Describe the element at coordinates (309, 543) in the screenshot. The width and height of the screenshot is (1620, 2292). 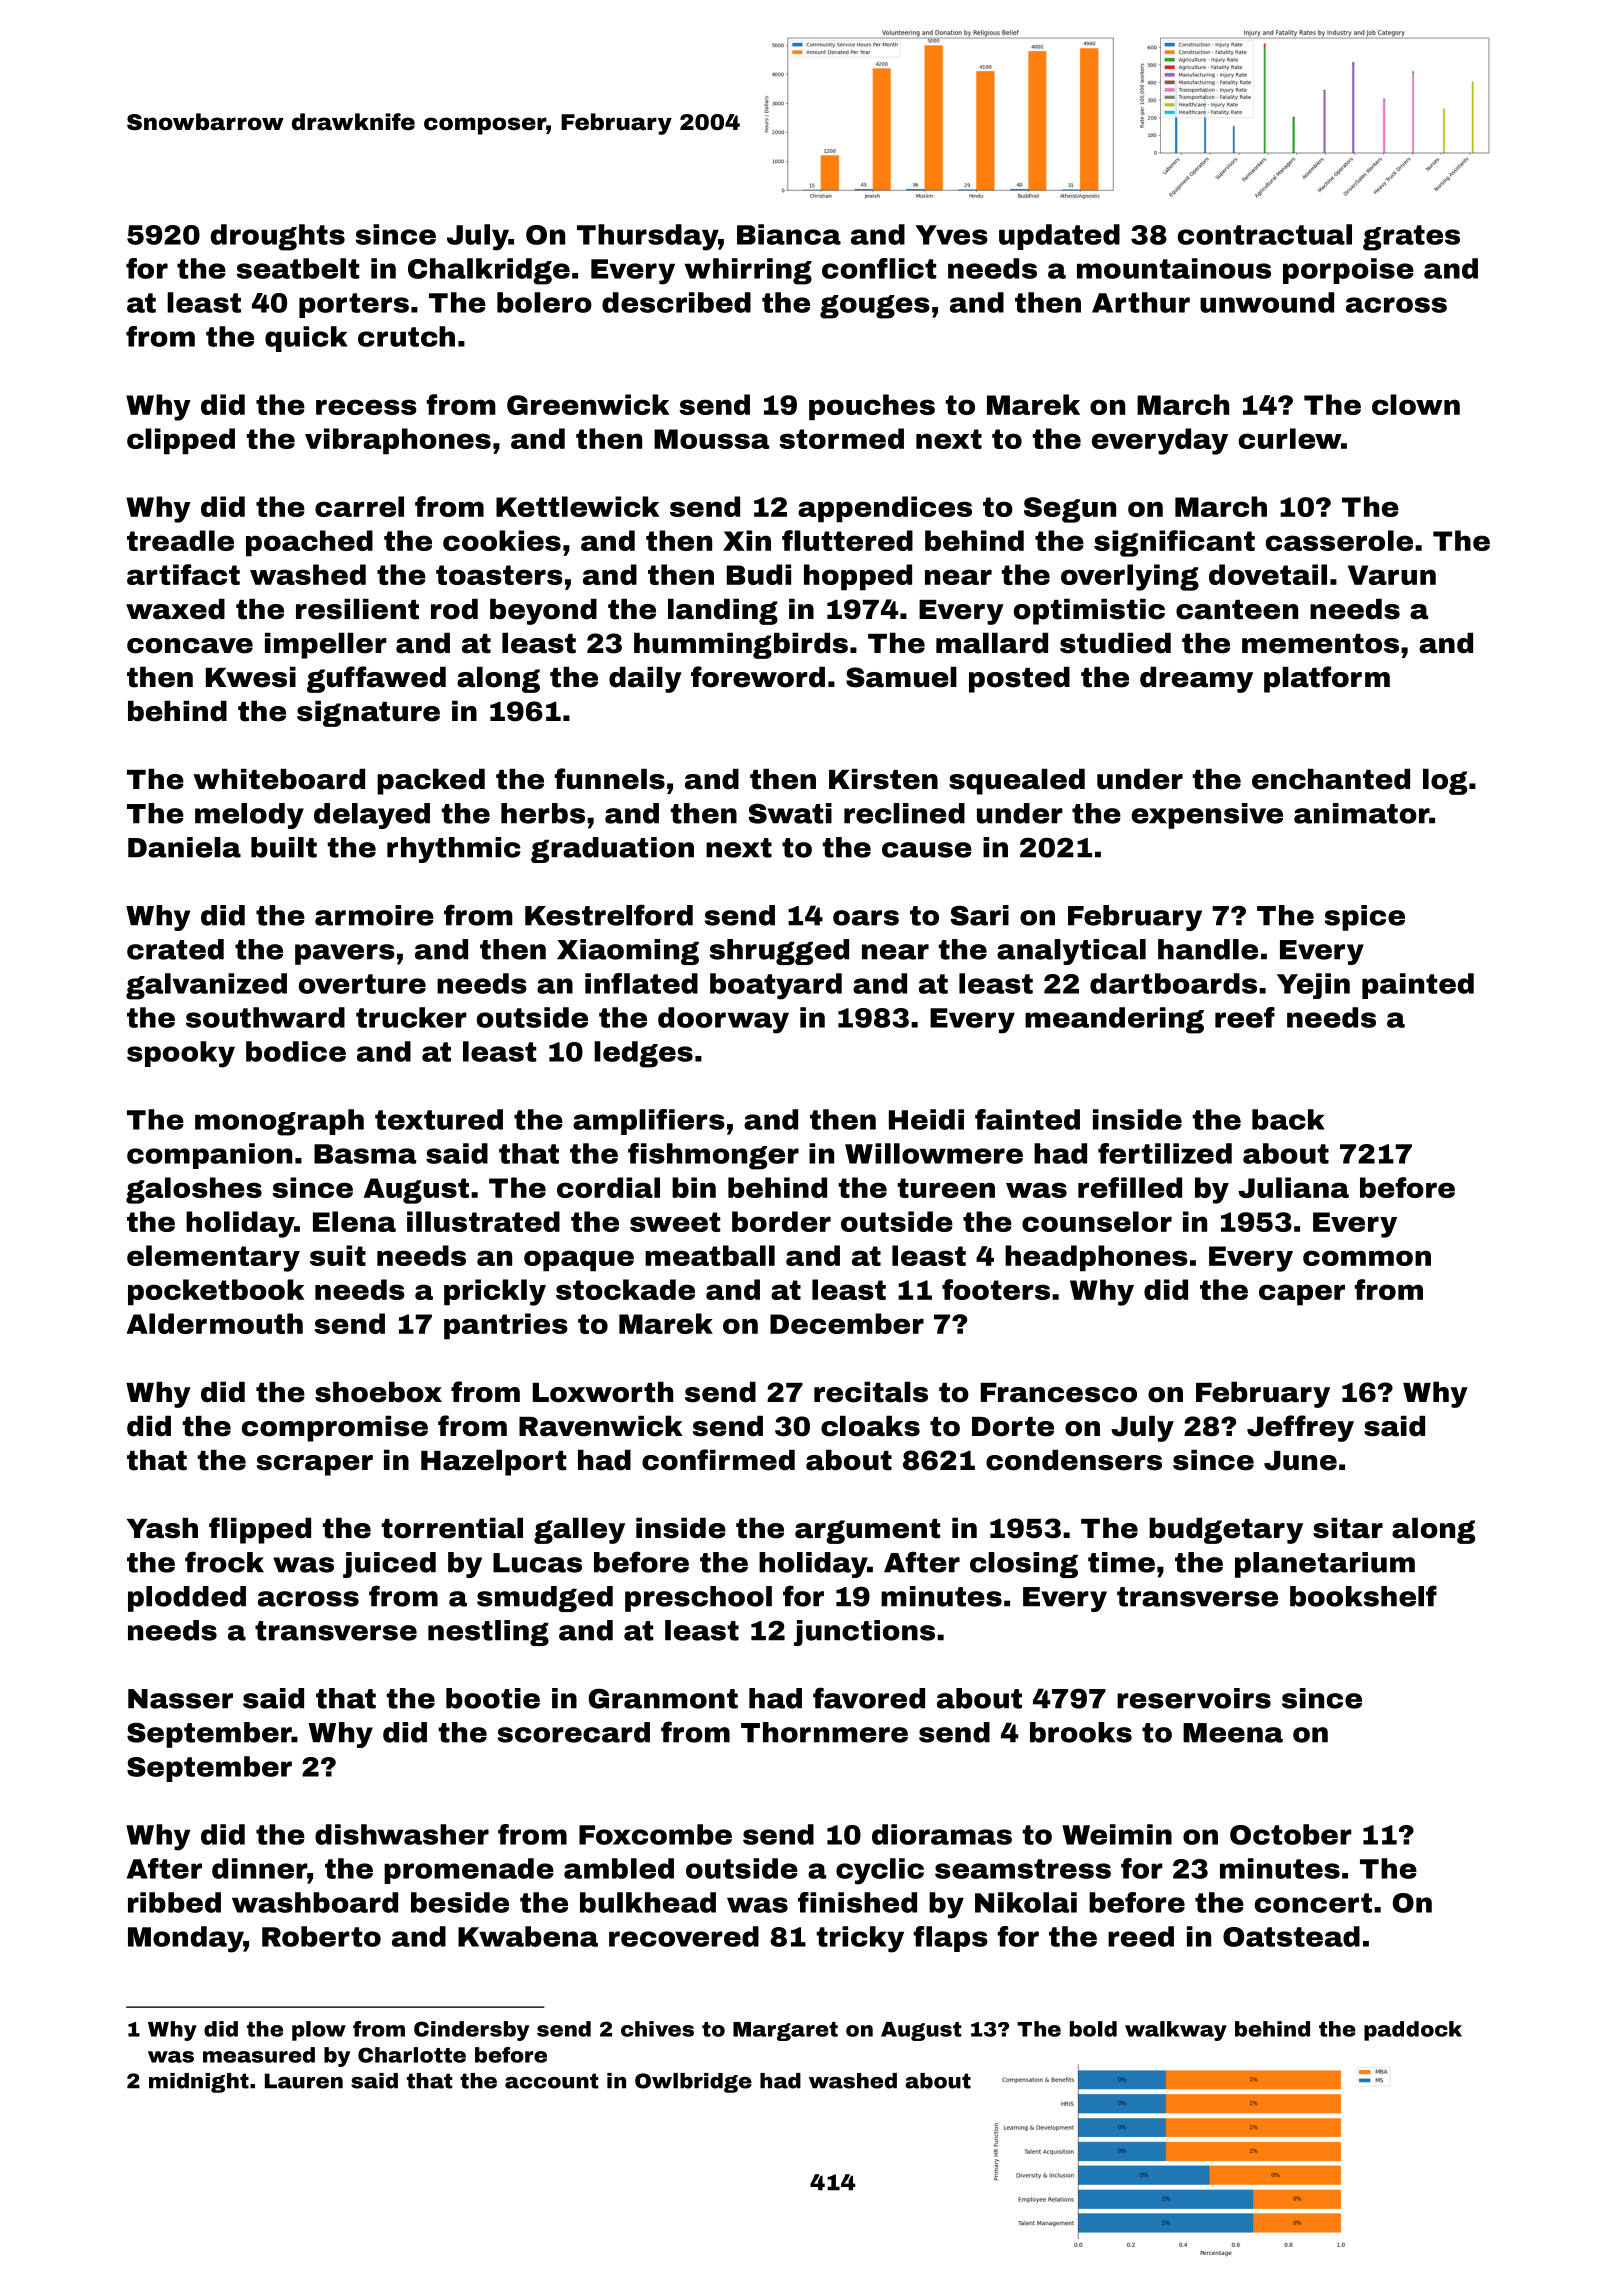
I see `poached` at that location.
